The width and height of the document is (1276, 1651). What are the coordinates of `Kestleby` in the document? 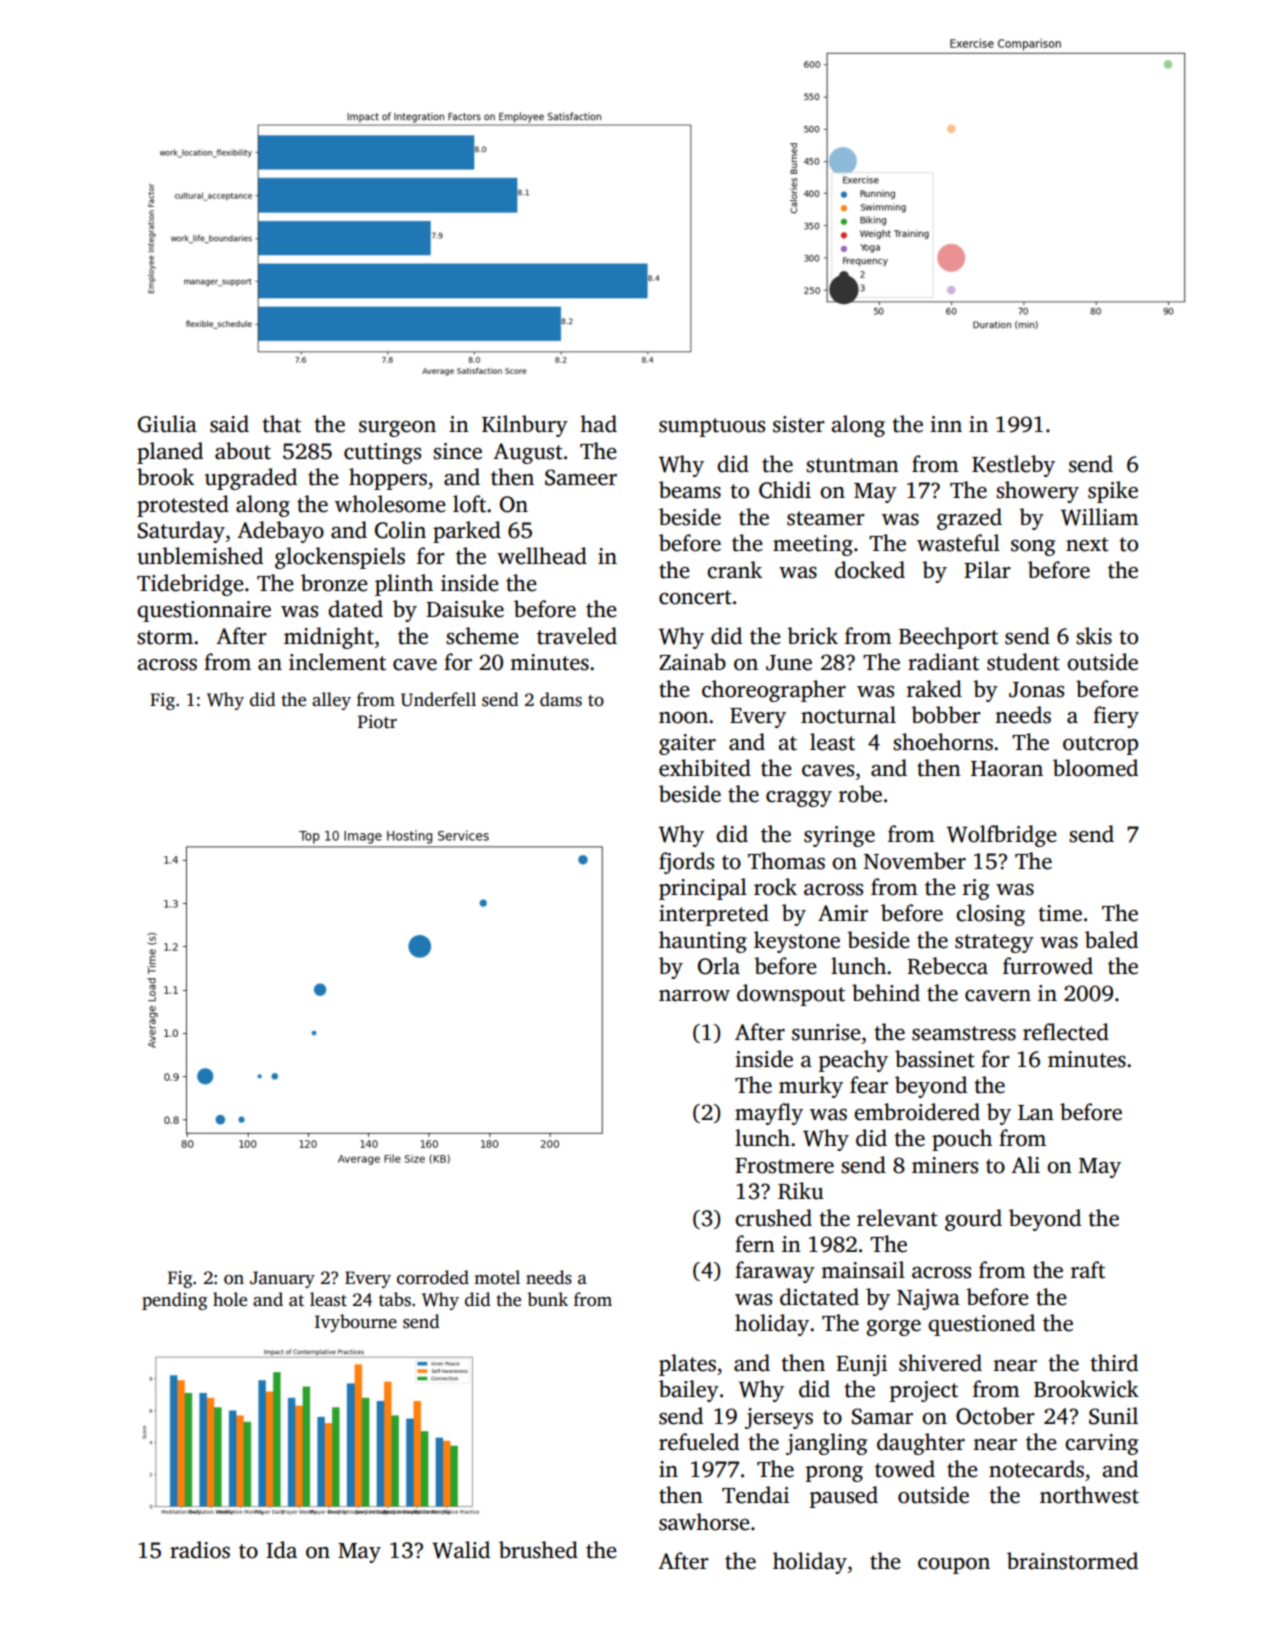 It's located at (1013, 466).
